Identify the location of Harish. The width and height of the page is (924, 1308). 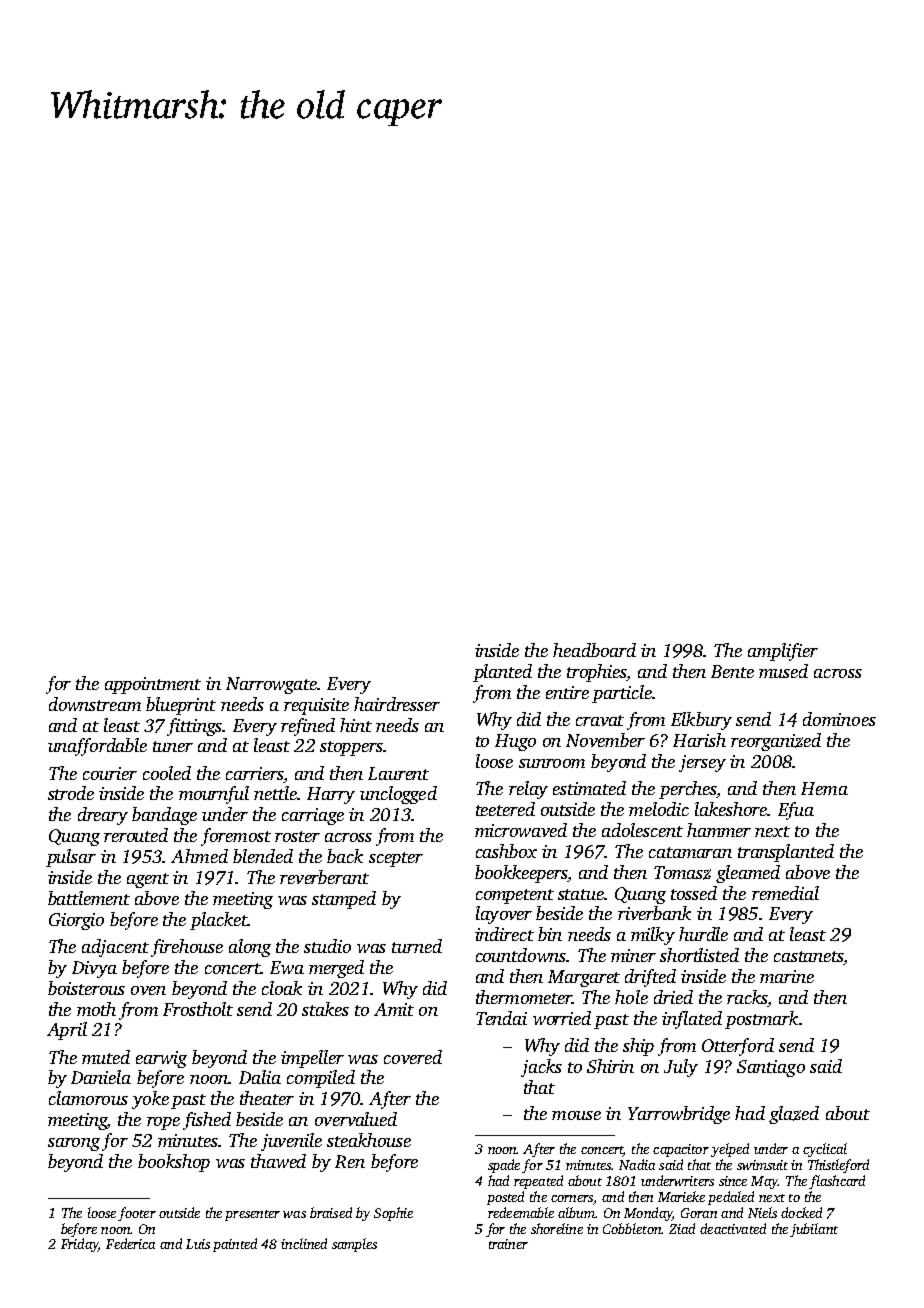
(699, 740).
